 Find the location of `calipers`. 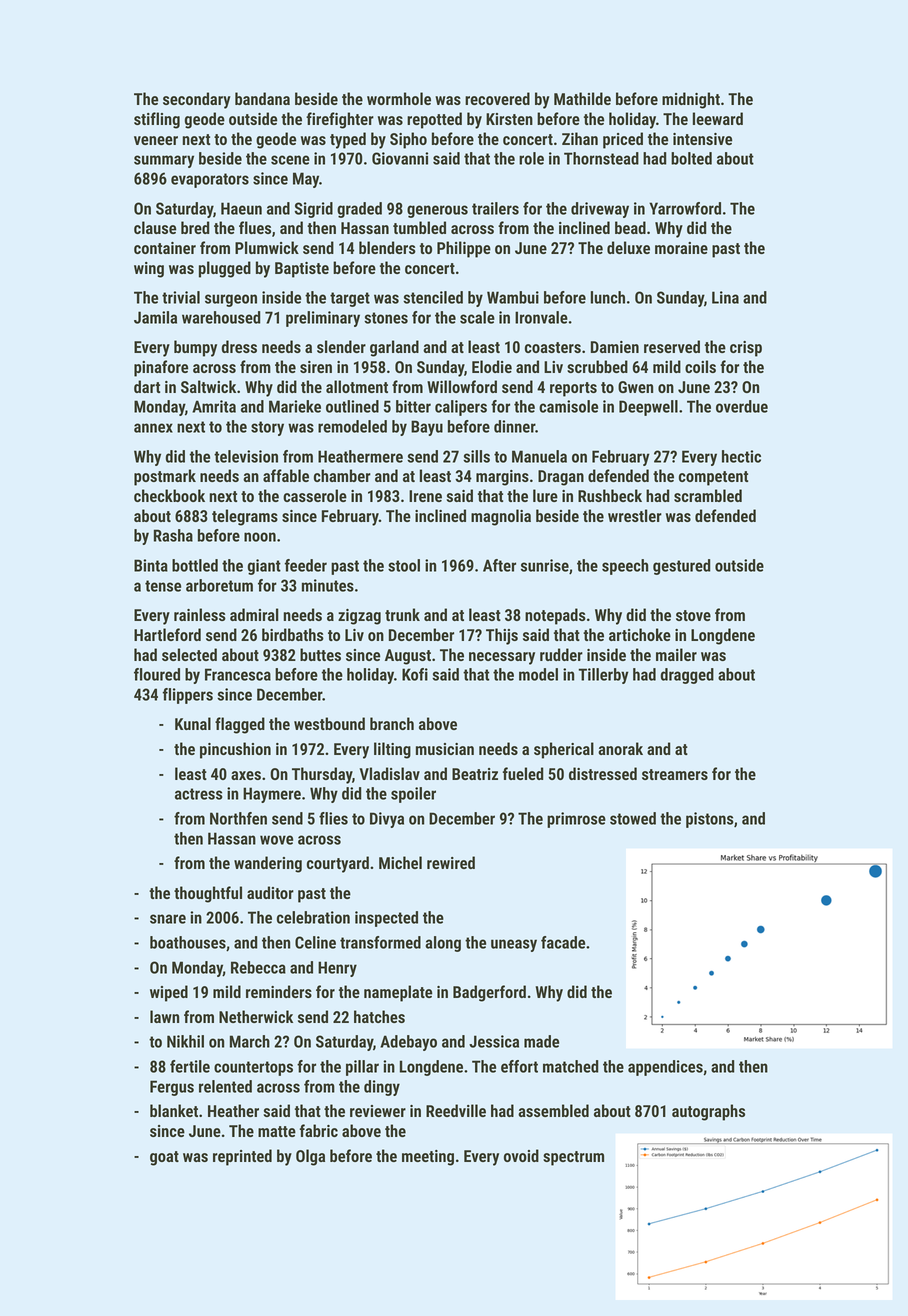

calipers is located at coordinates (461, 408).
